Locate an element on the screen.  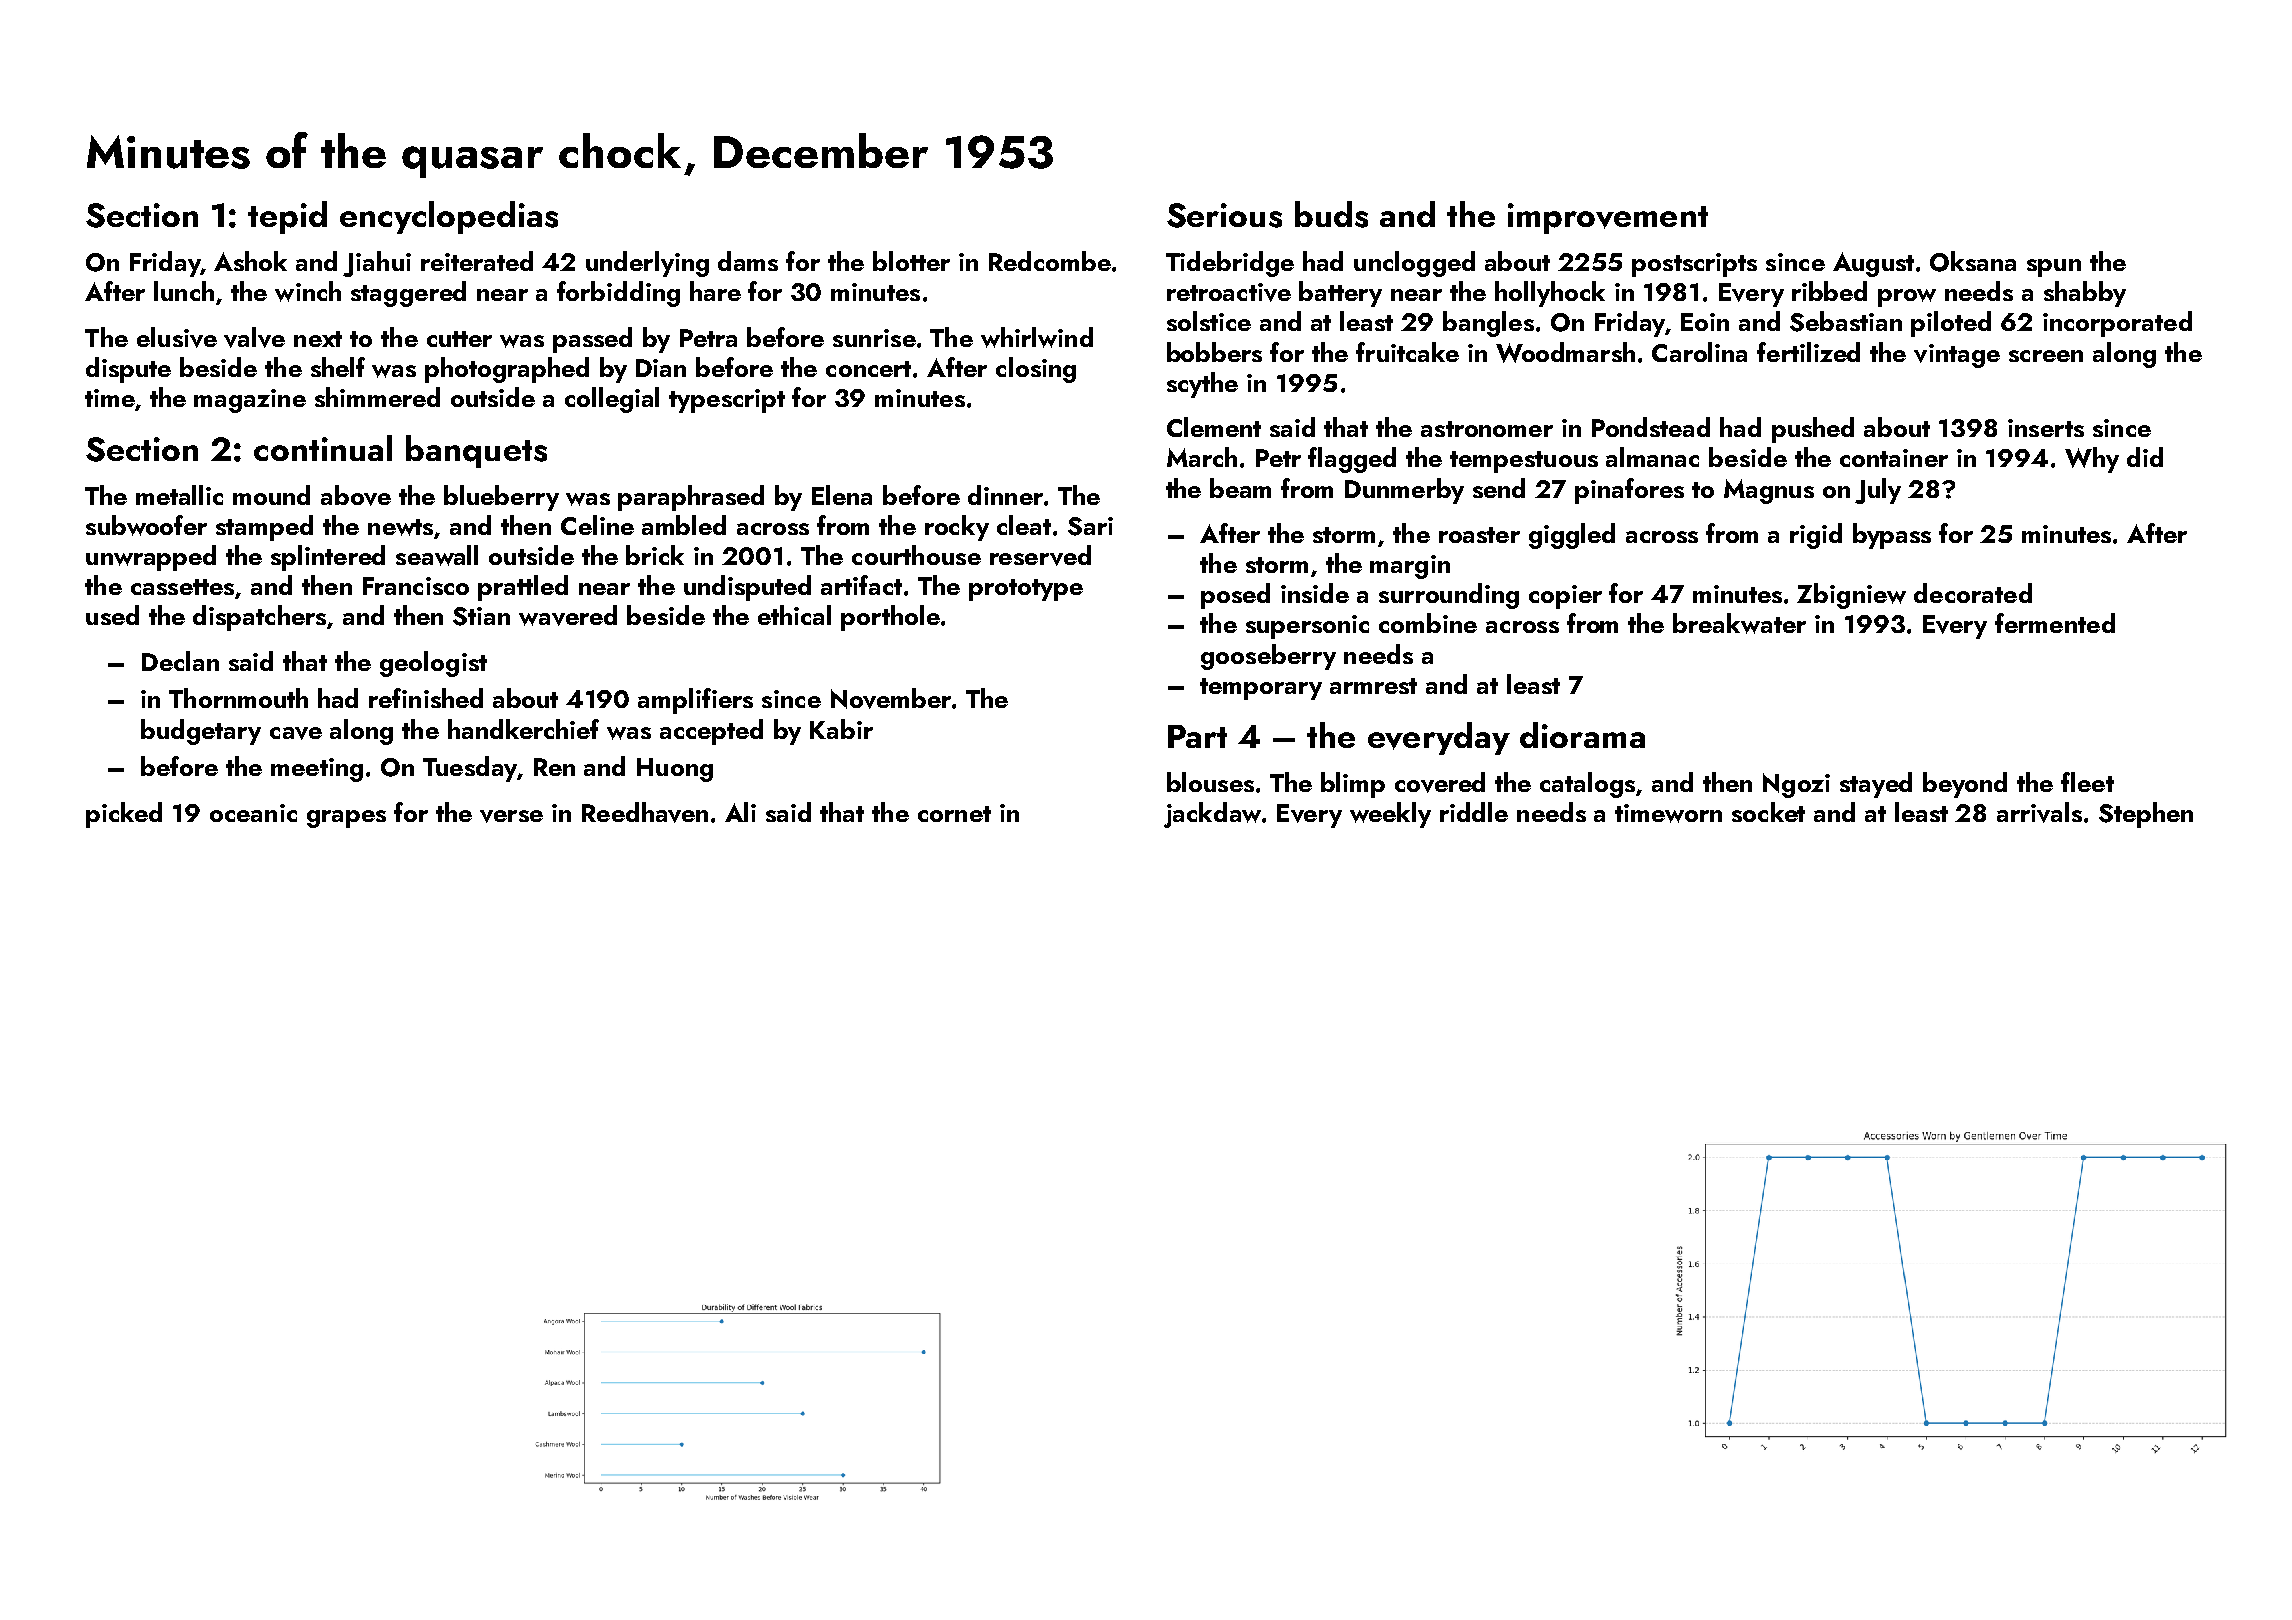
improvement is located at coordinates (1608, 218).
